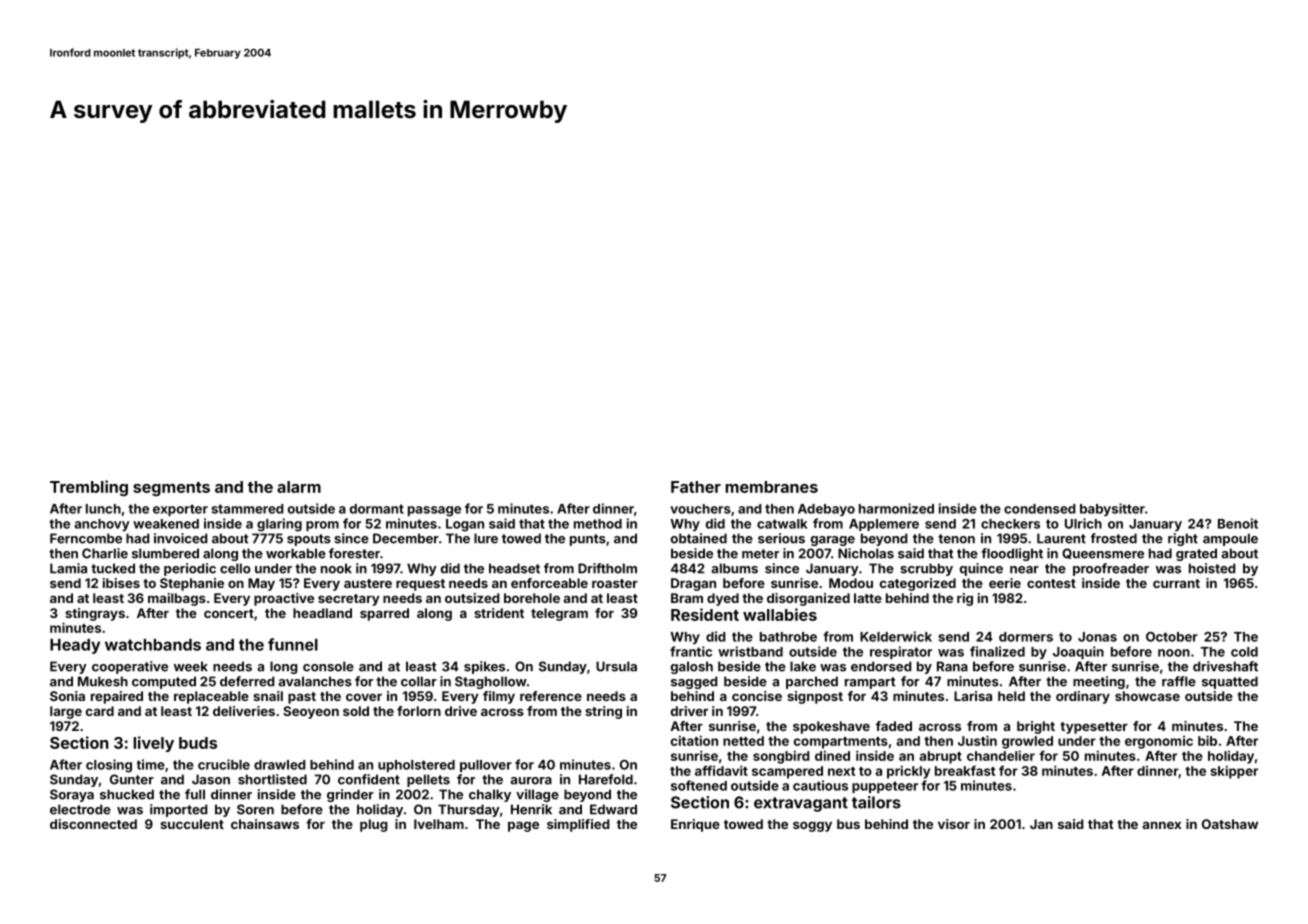 This screenshot has height=924, width=1308. Describe the element at coordinates (833, 541) in the screenshot. I see `garage` at that location.
